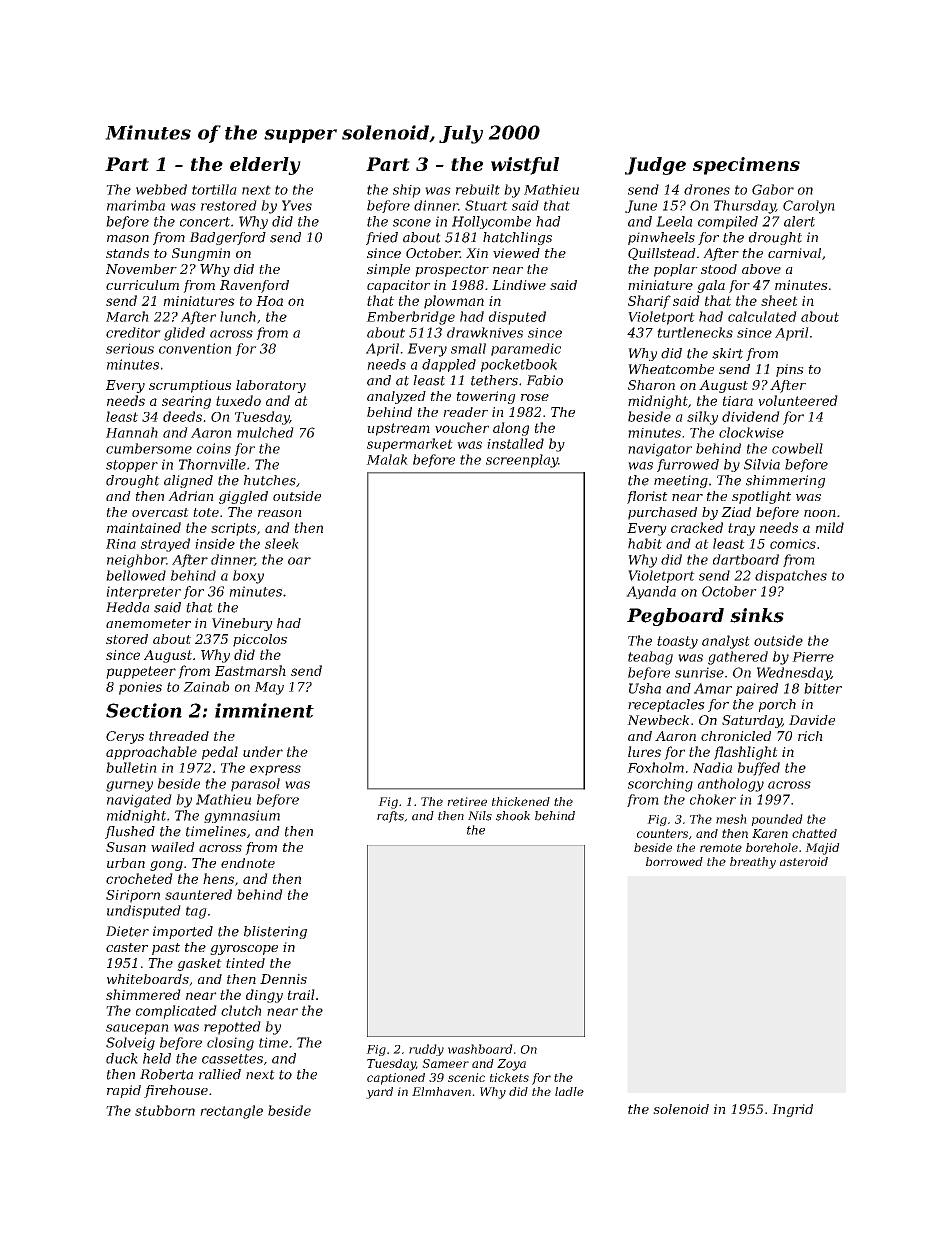 The width and height of the image is (952, 1233). Describe the element at coordinates (641, 206) in the image. I see `June` at that location.
